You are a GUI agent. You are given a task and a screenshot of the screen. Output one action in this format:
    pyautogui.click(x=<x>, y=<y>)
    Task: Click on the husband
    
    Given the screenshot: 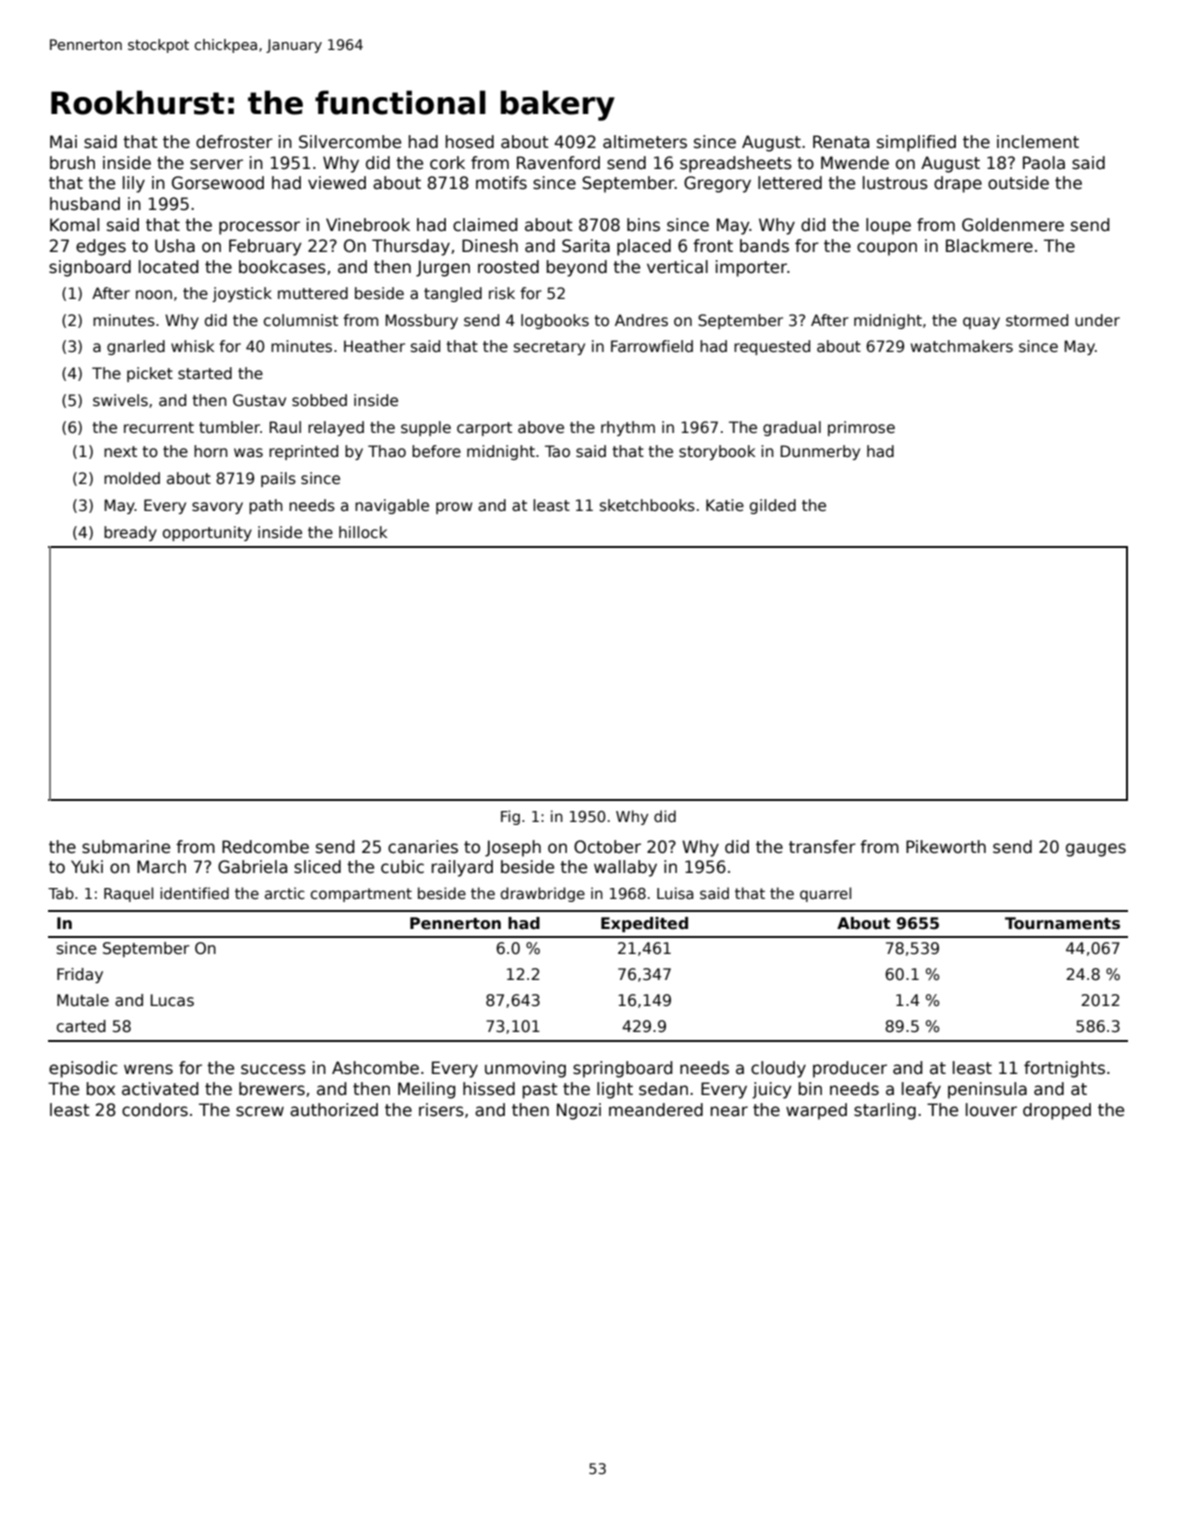 What is the action you would take?
    pyautogui.click(x=85, y=204)
